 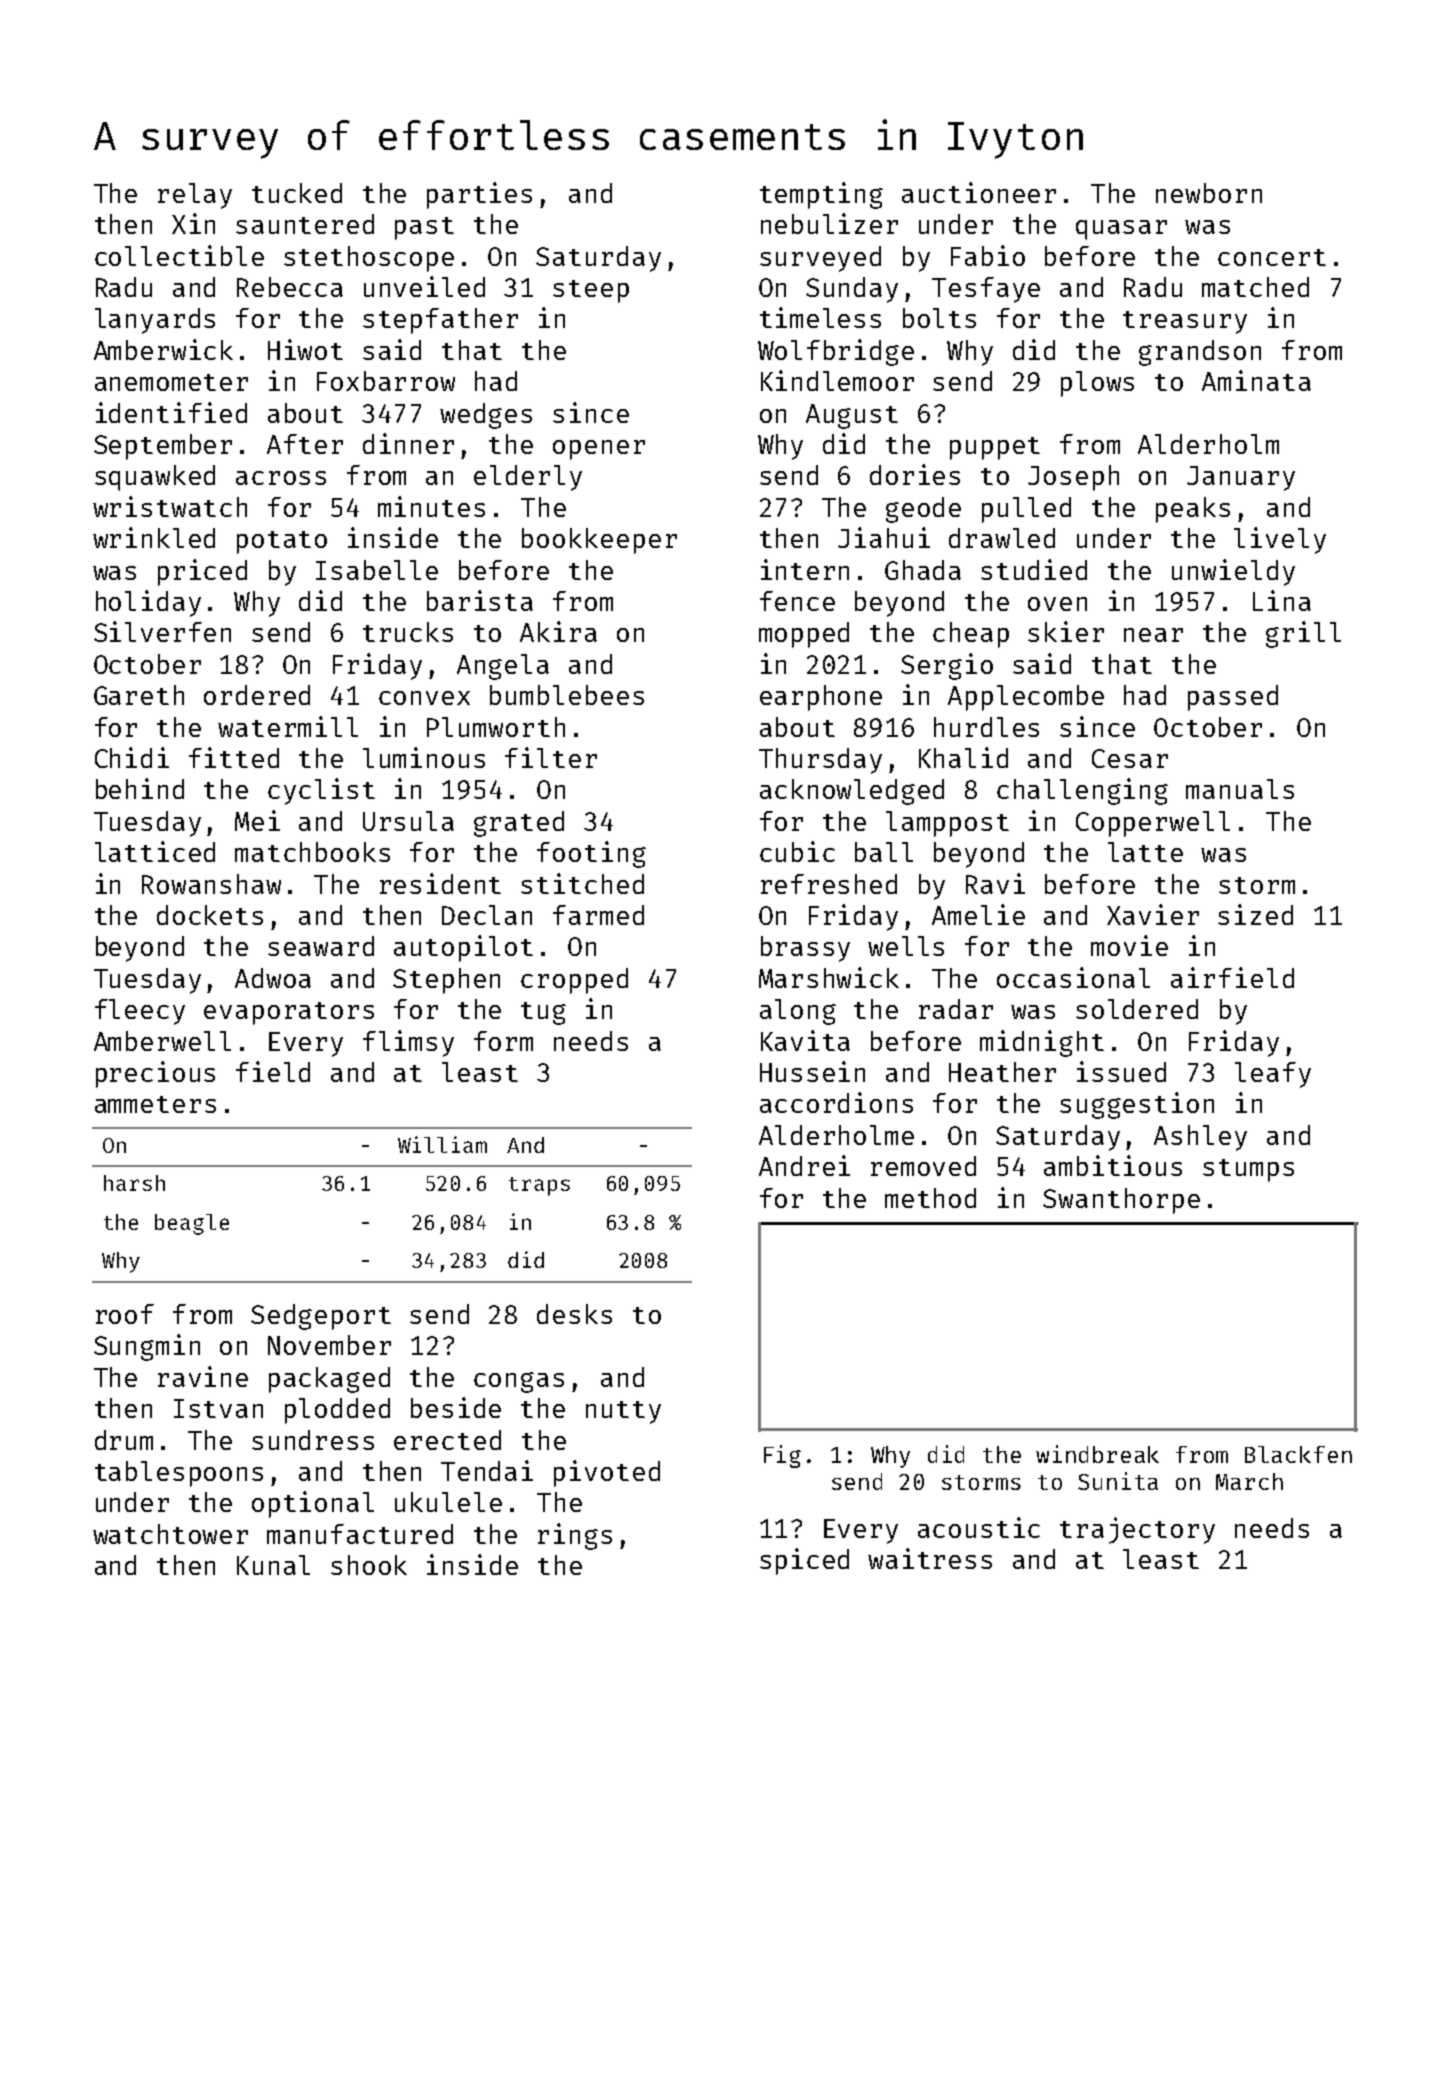 What do you see at coordinates (575, 1536) in the document?
I see `rings` at bounding box center [575, 1536].
